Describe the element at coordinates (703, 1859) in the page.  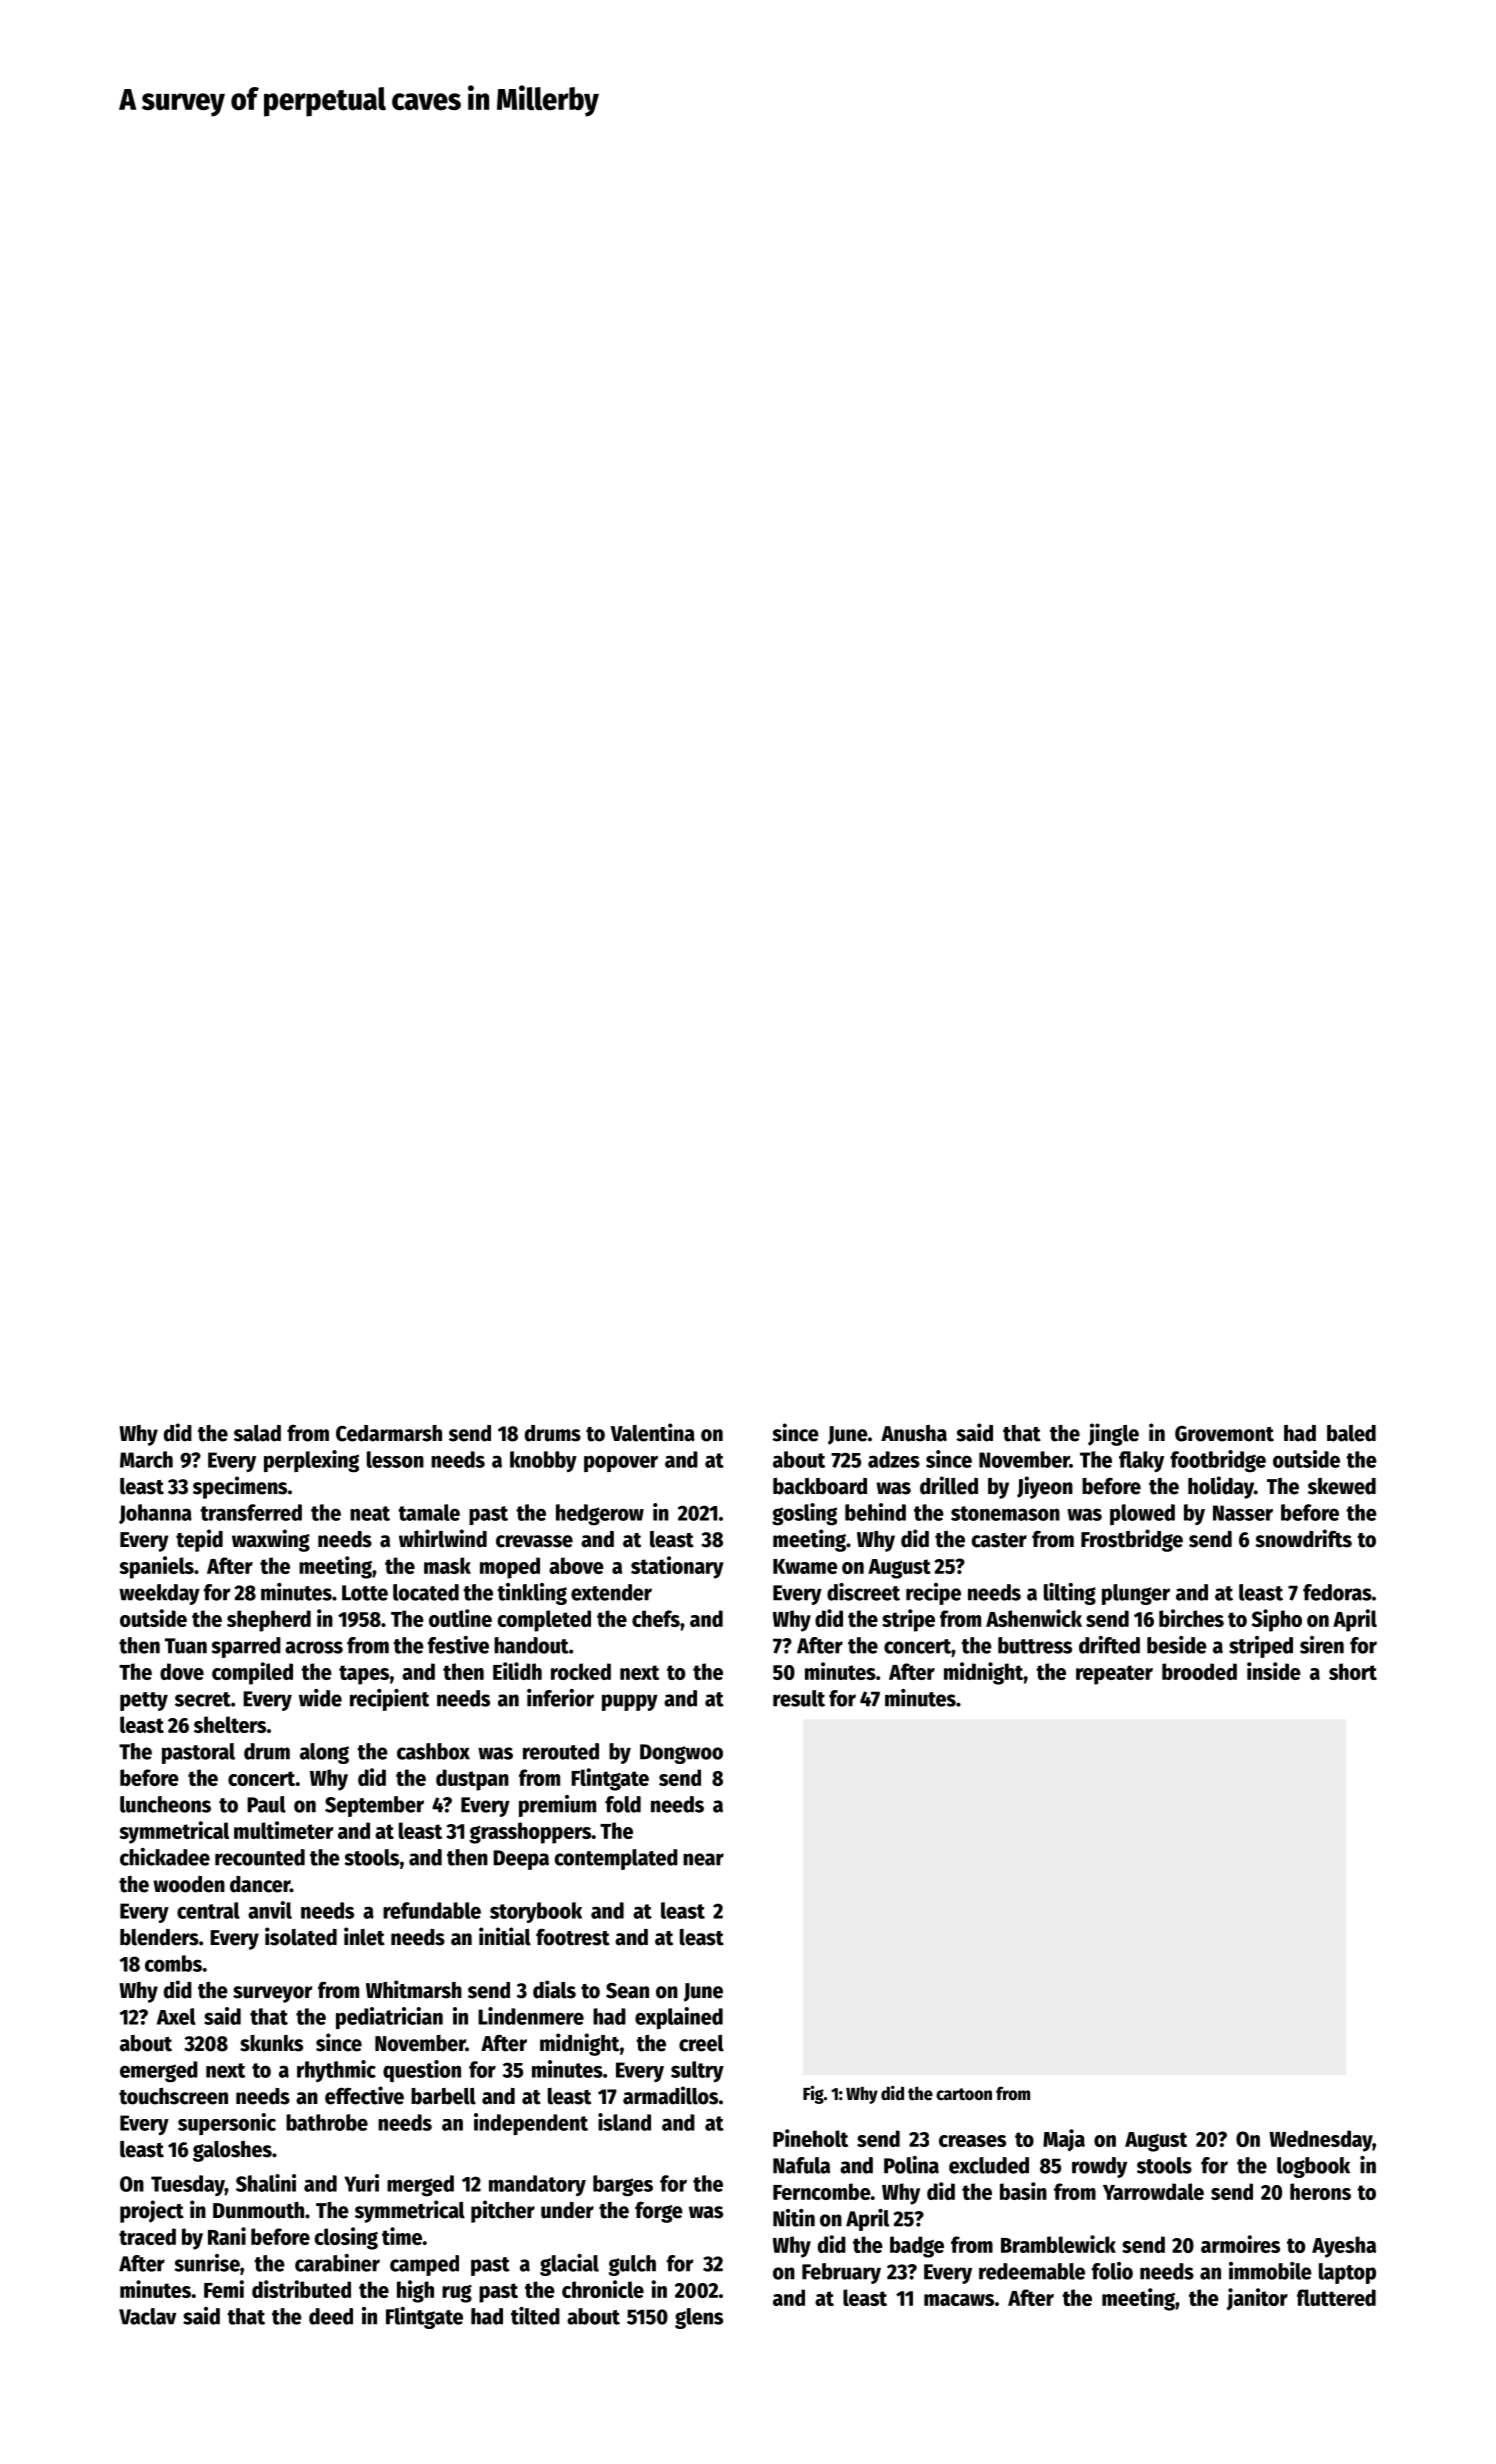
I see `near` at that location.
